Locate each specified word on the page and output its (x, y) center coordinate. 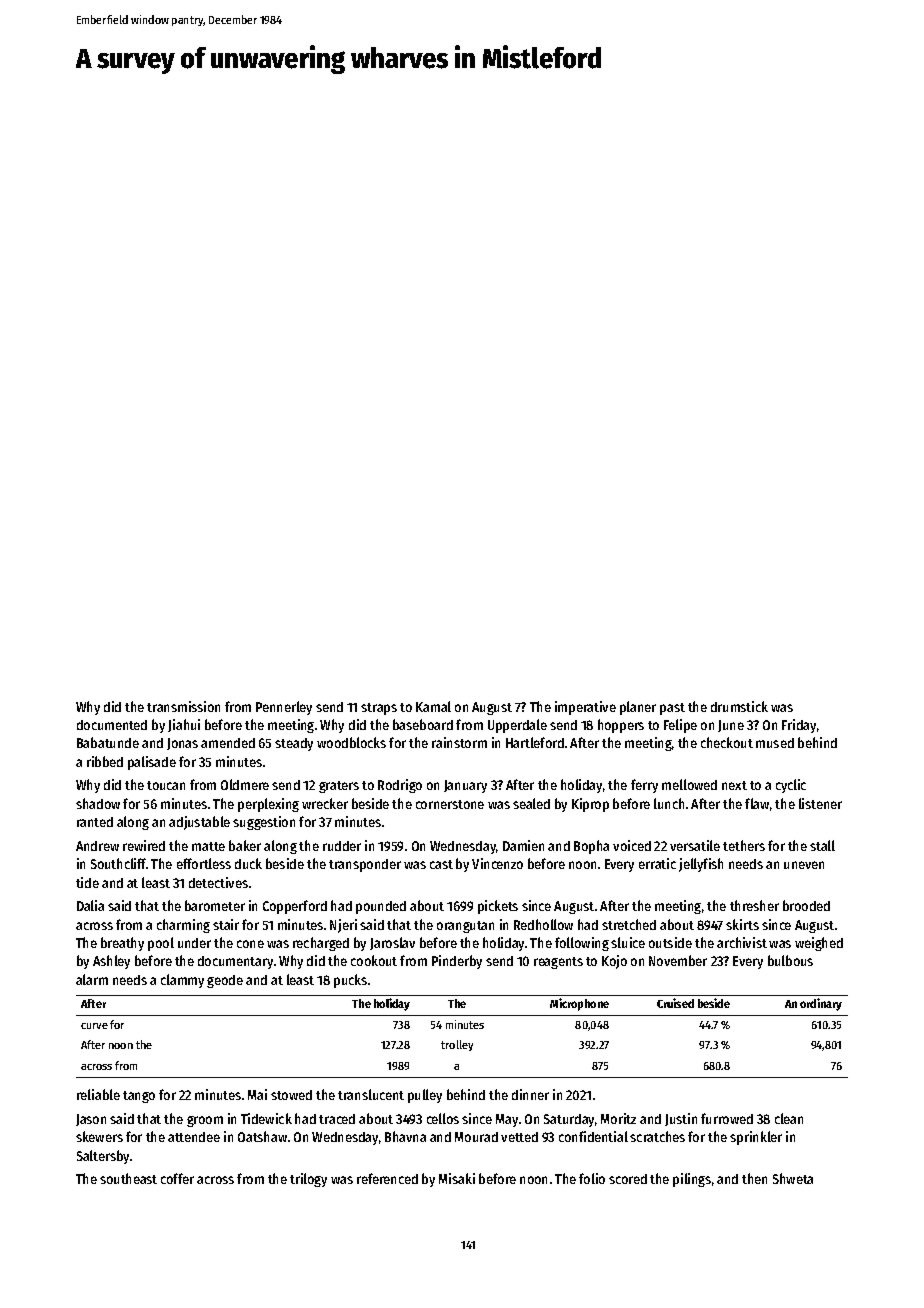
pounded (381, 907)
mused (775, 743)
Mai (257, 1094)
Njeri (343, 926)
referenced (387, 1178)
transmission (183, 706)
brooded (806, 905)
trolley (457, 1045)
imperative (585, 708)
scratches (657, 1136)
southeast (128, 1178)
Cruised (675, 1003)
